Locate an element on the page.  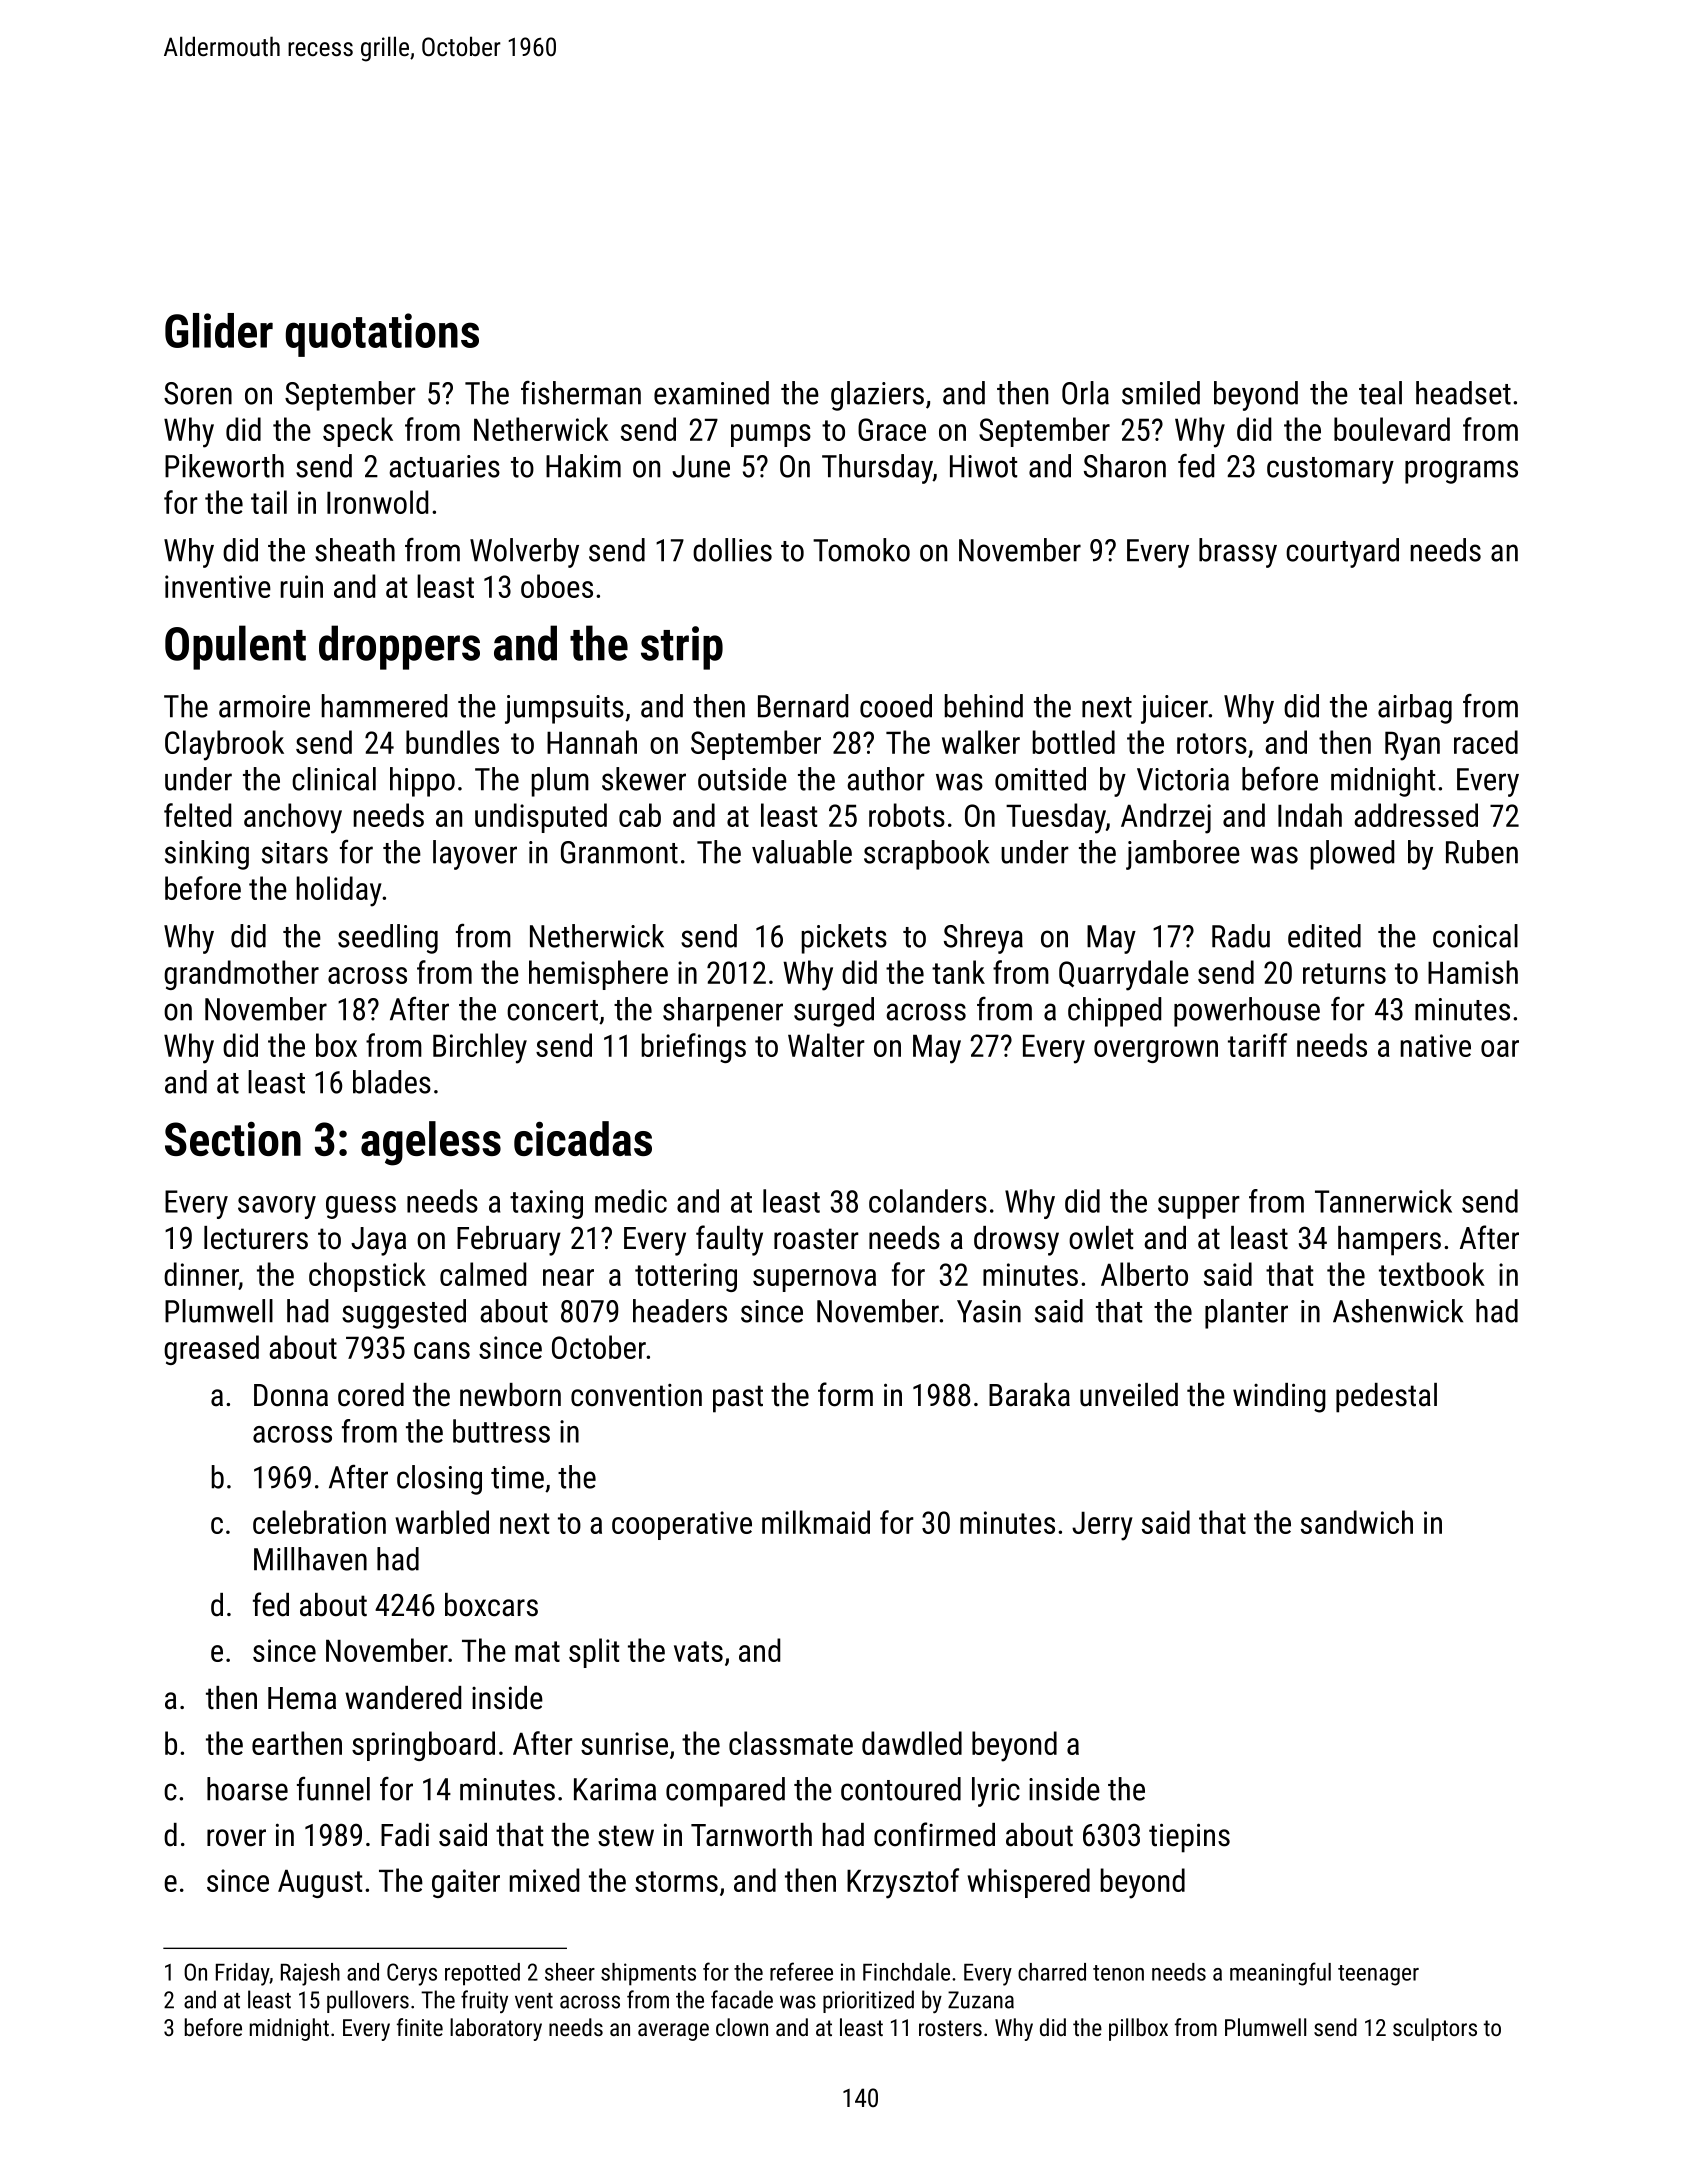
Pikeworth is located at coordinates (224, 466).
